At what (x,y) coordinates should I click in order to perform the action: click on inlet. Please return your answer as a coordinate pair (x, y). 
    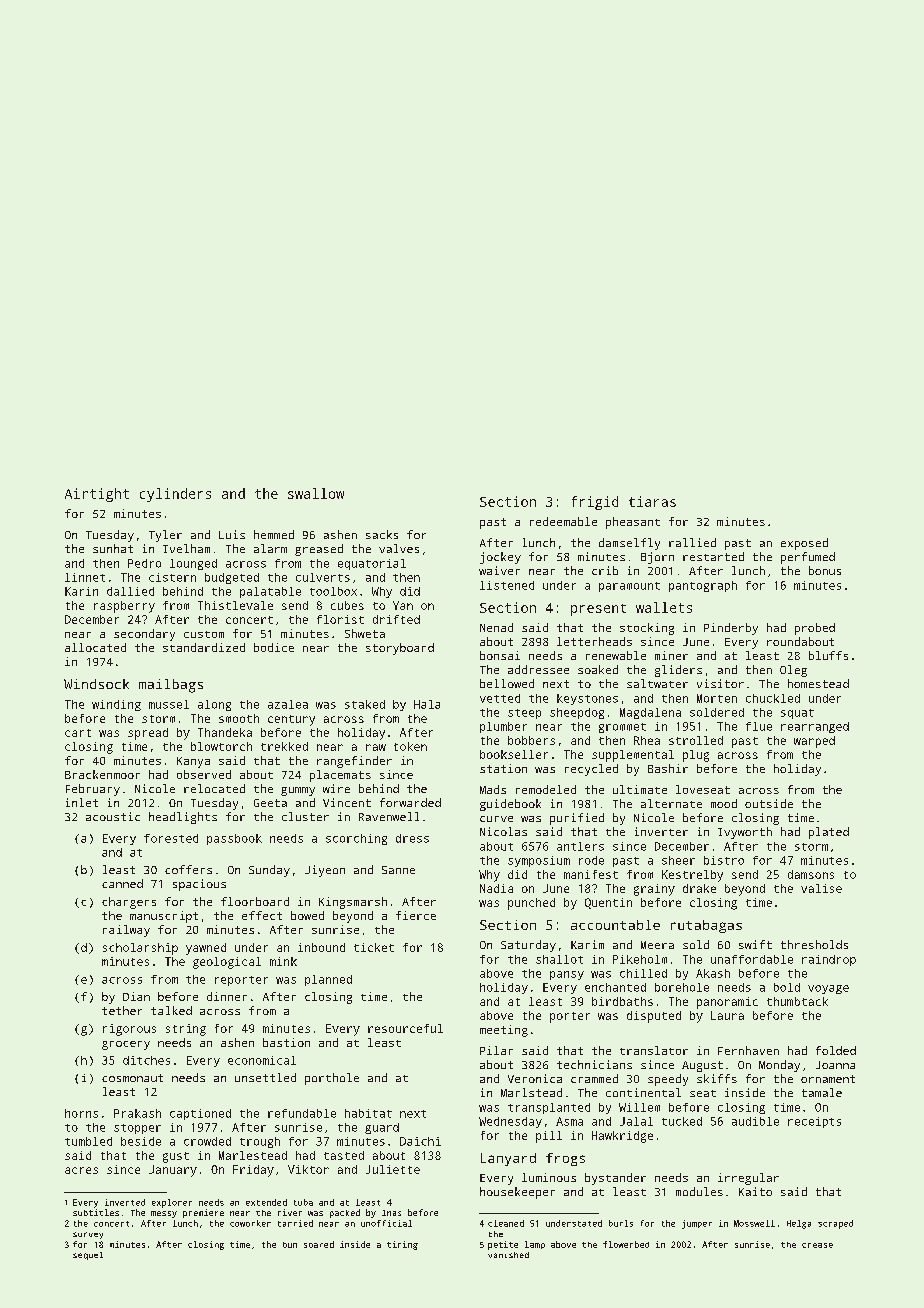
    Looking at the image, I should click on (82, 802).
